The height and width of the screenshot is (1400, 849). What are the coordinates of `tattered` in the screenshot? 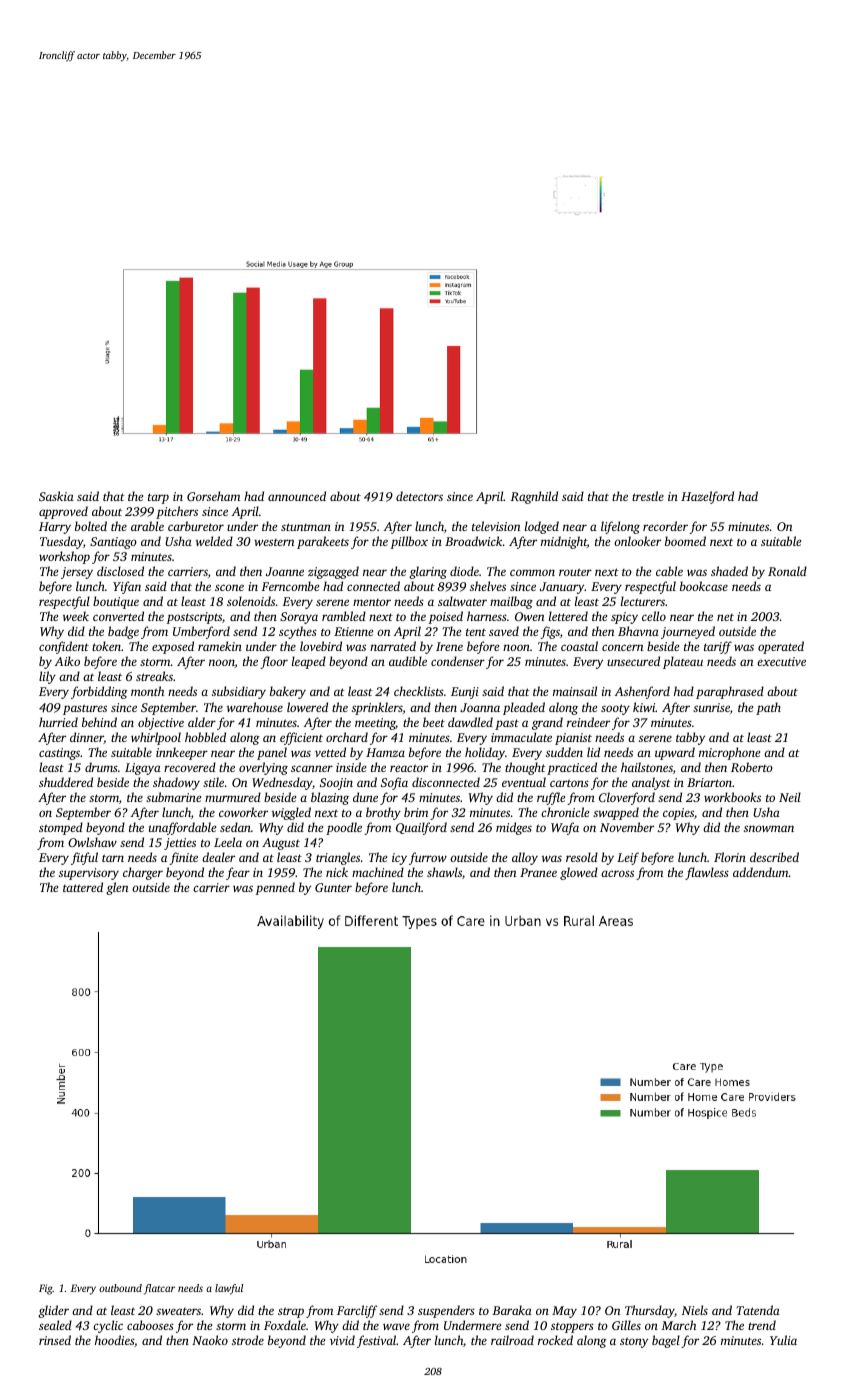 It's located at (83, 887).
